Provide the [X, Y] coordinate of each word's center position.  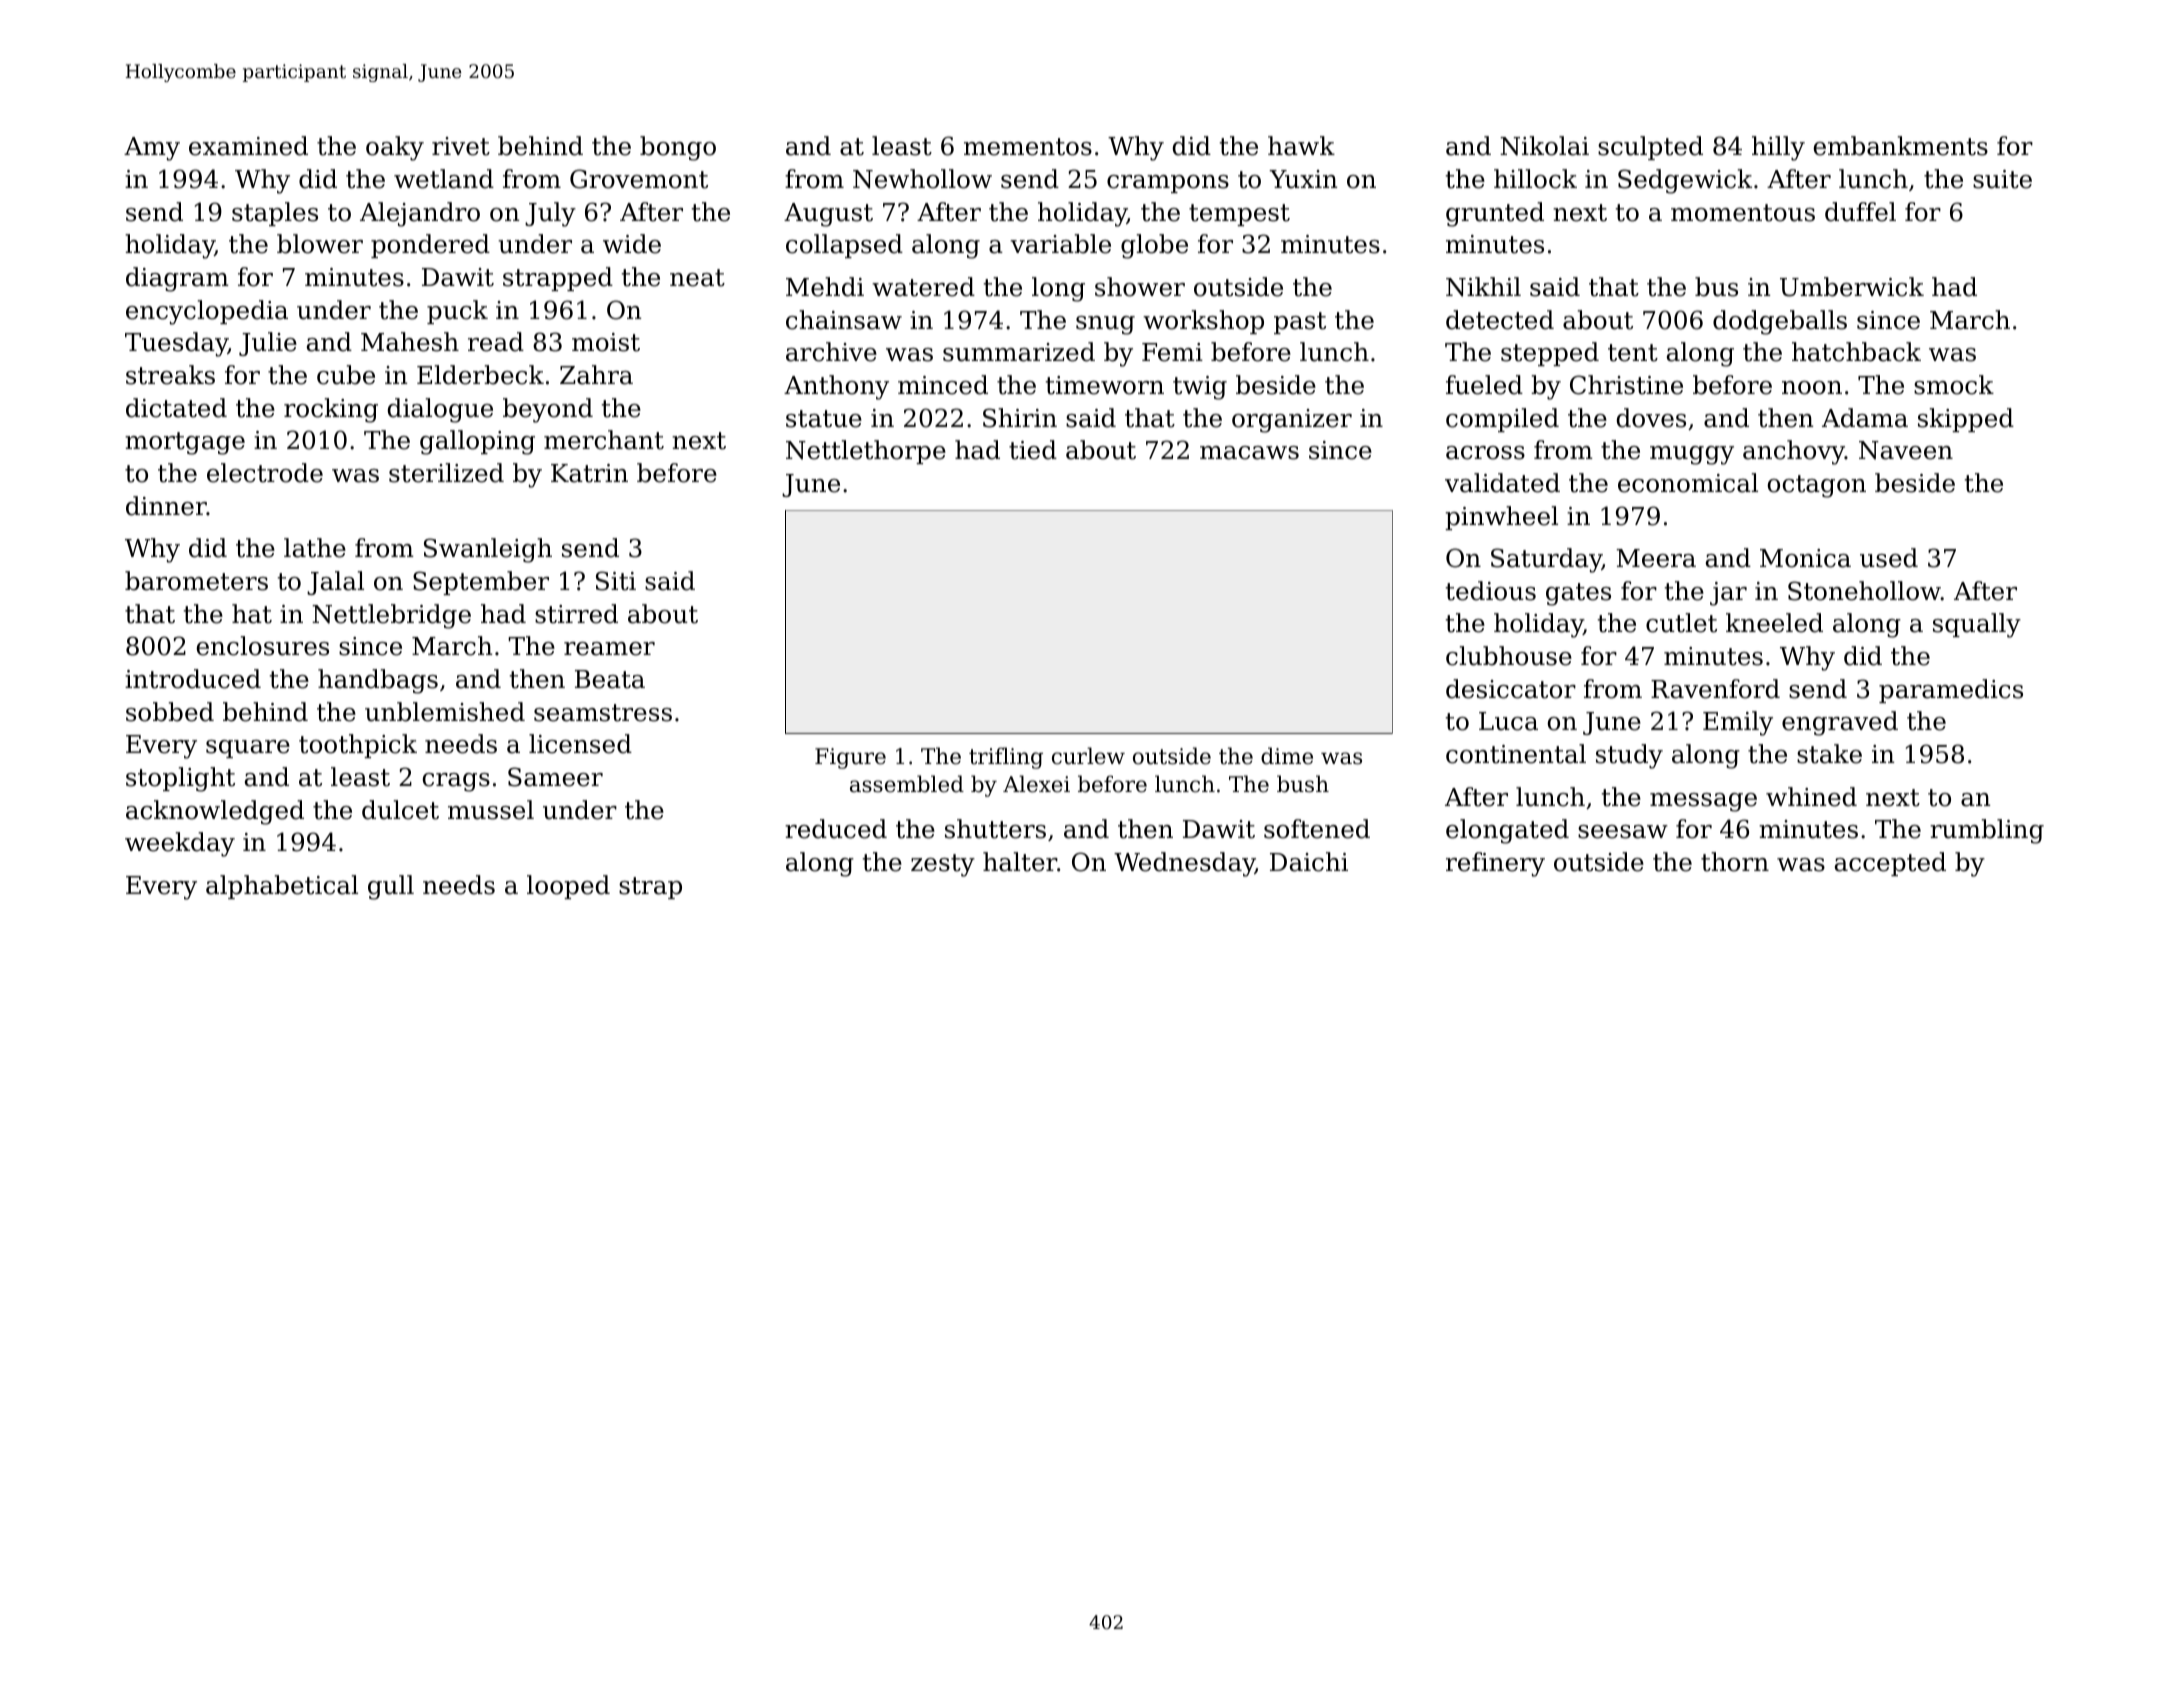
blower [320, 244]
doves [1651, 418]
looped [568, 887]
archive [831, 352]
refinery [1495, 864]
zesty [943, 865]
